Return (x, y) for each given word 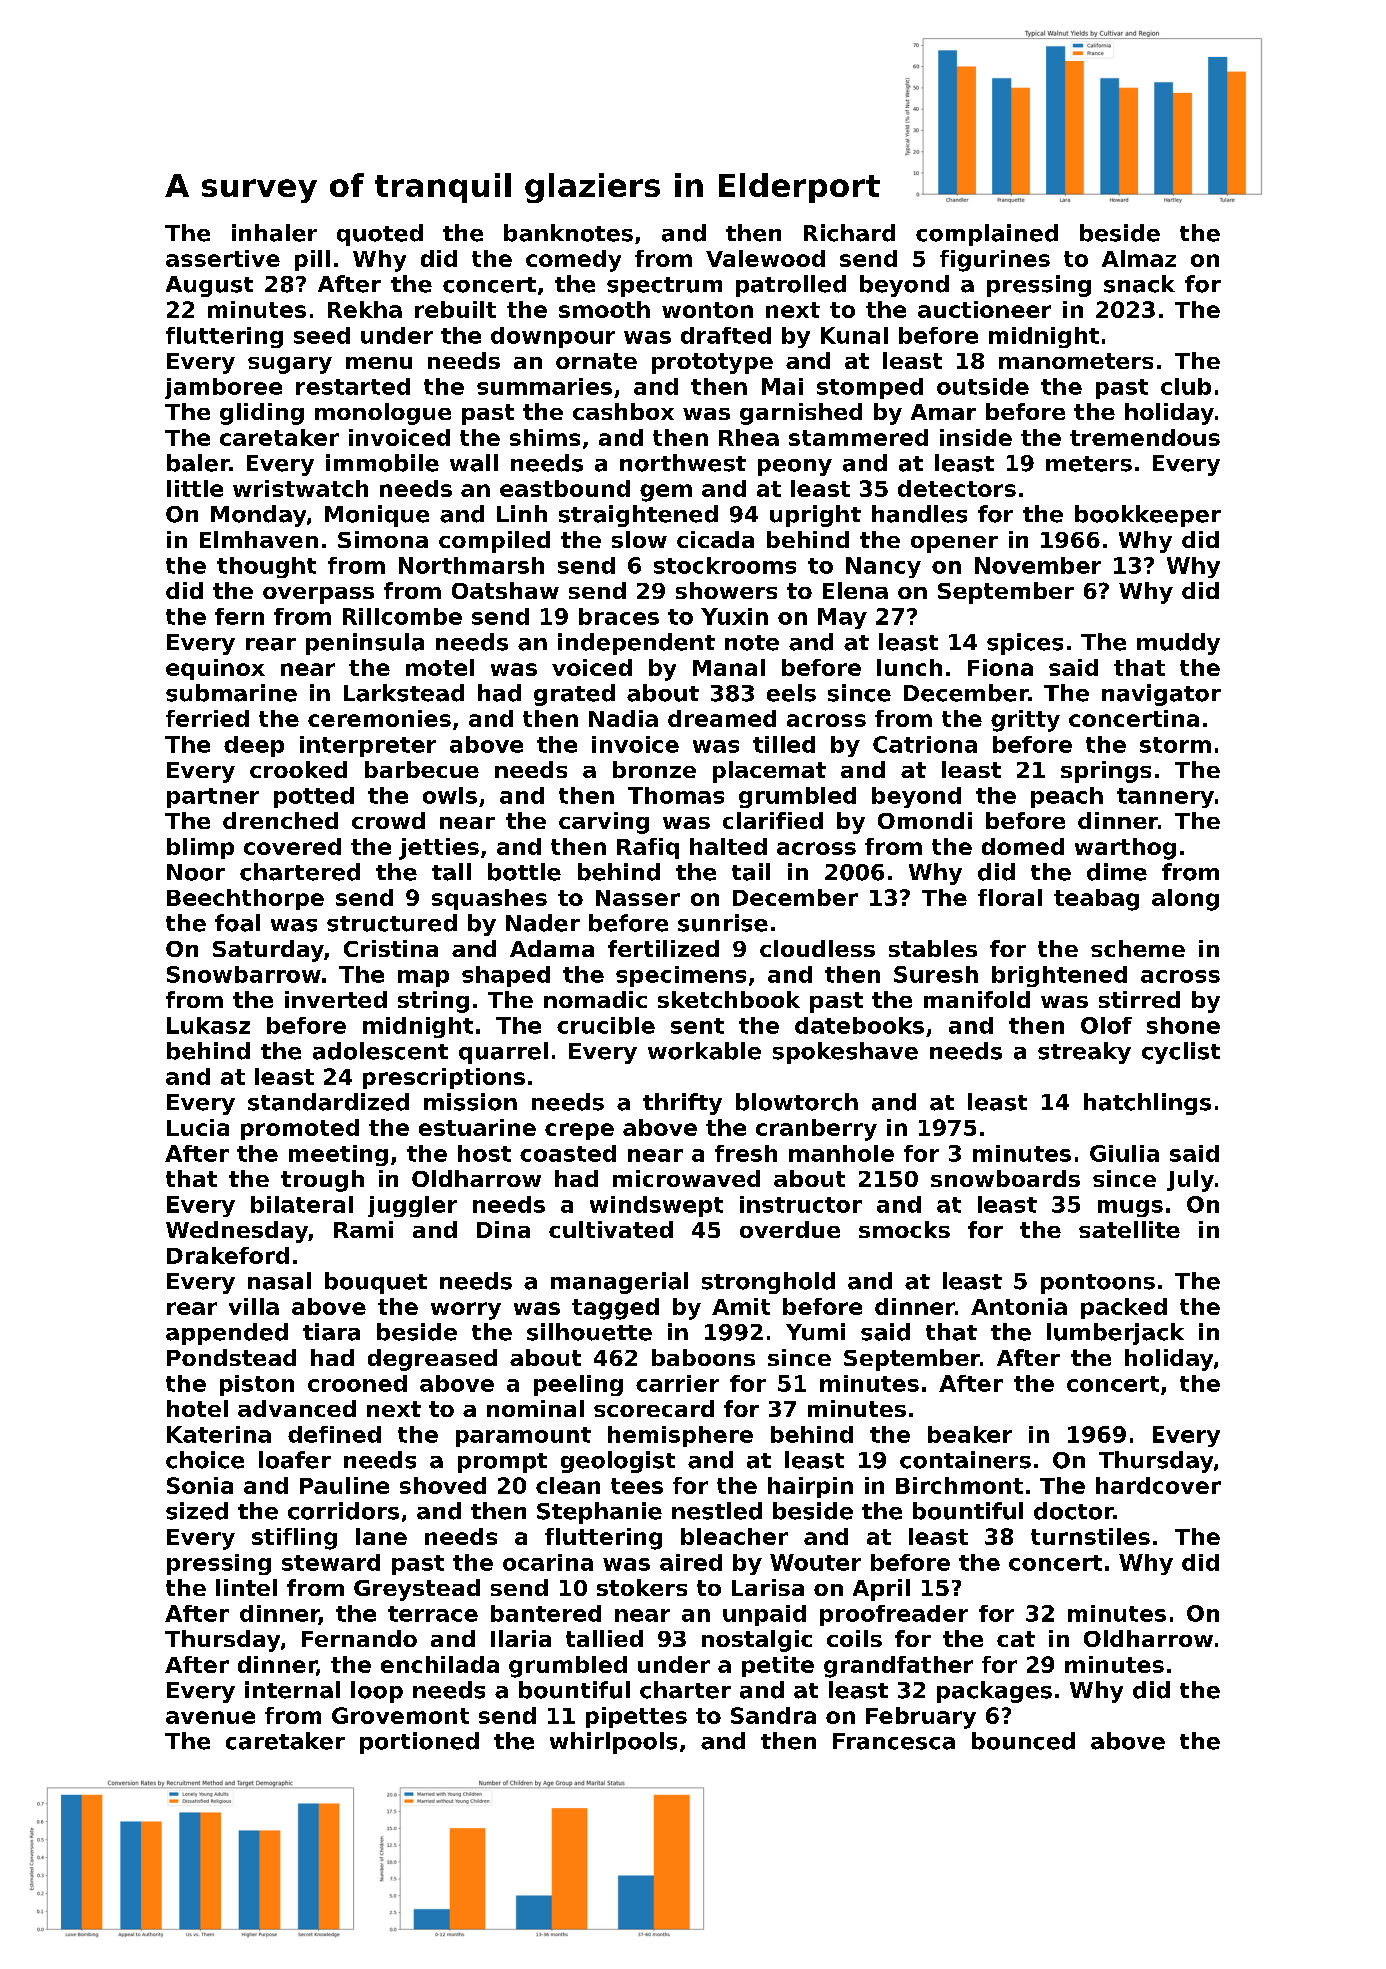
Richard (849, 233)
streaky (1084, 1053)
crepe (579, 1131)
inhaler (274, 233)
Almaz (1139, 258)
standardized (328, 1102)
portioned (419, 1743)
